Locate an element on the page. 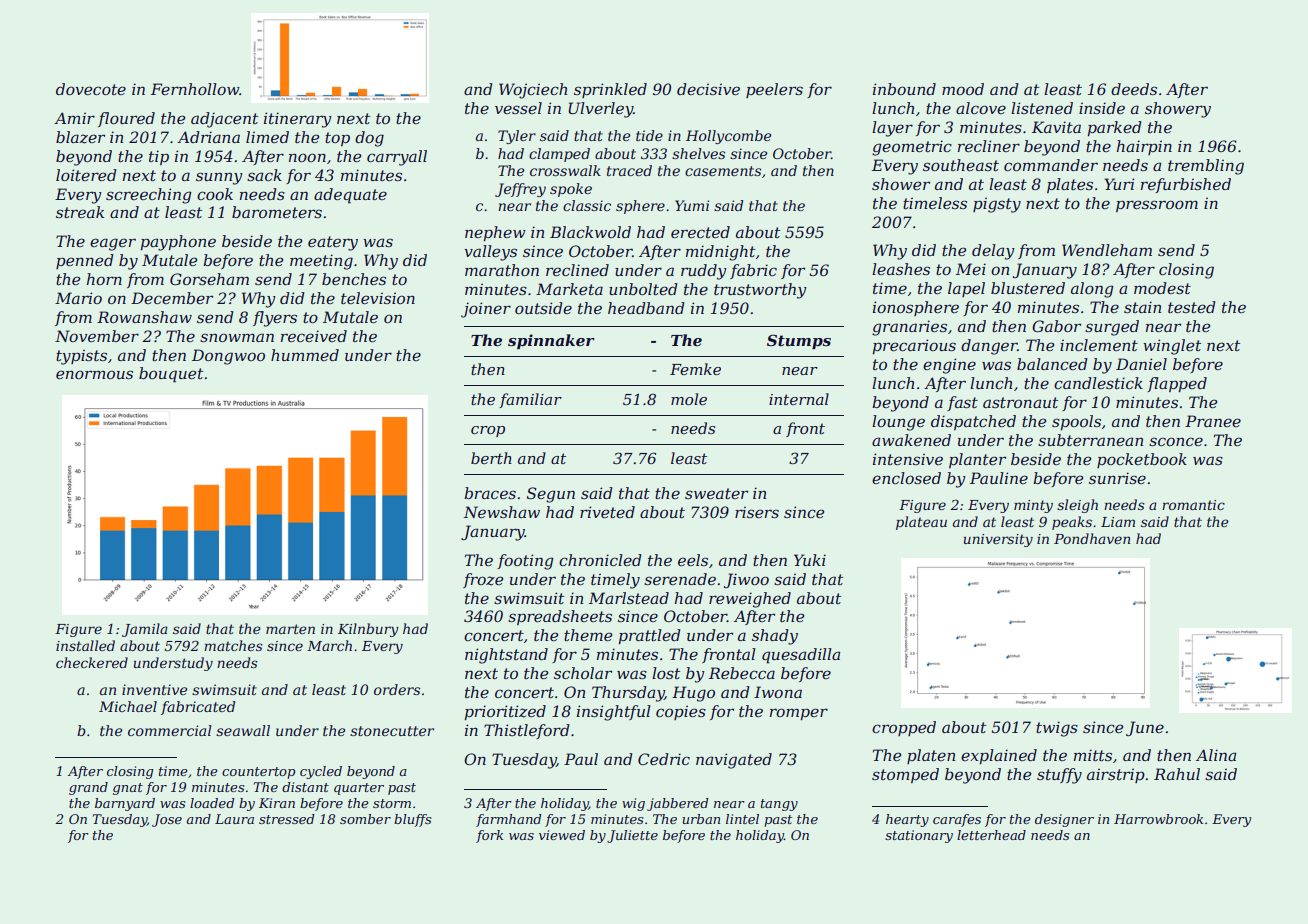 This image has width=1308, height=924. stressed is located at coordinates (287, 819).
